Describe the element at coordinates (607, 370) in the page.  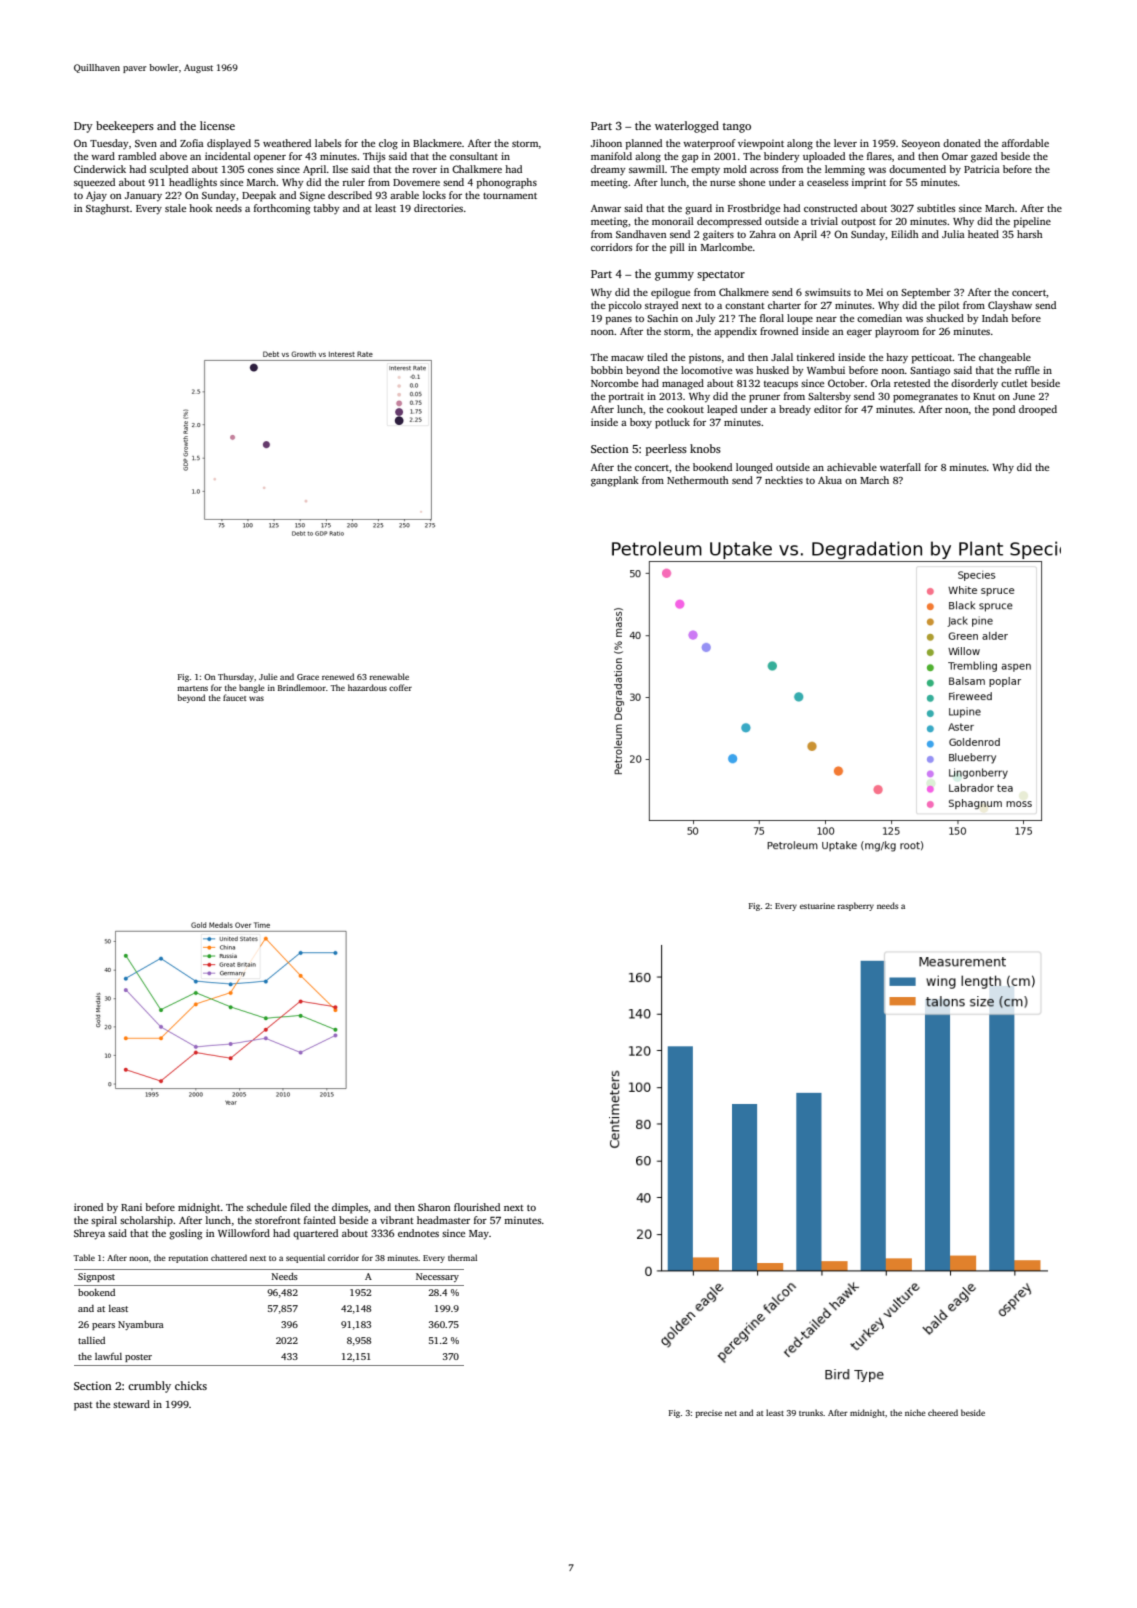
I see `bobbin` at that location.
